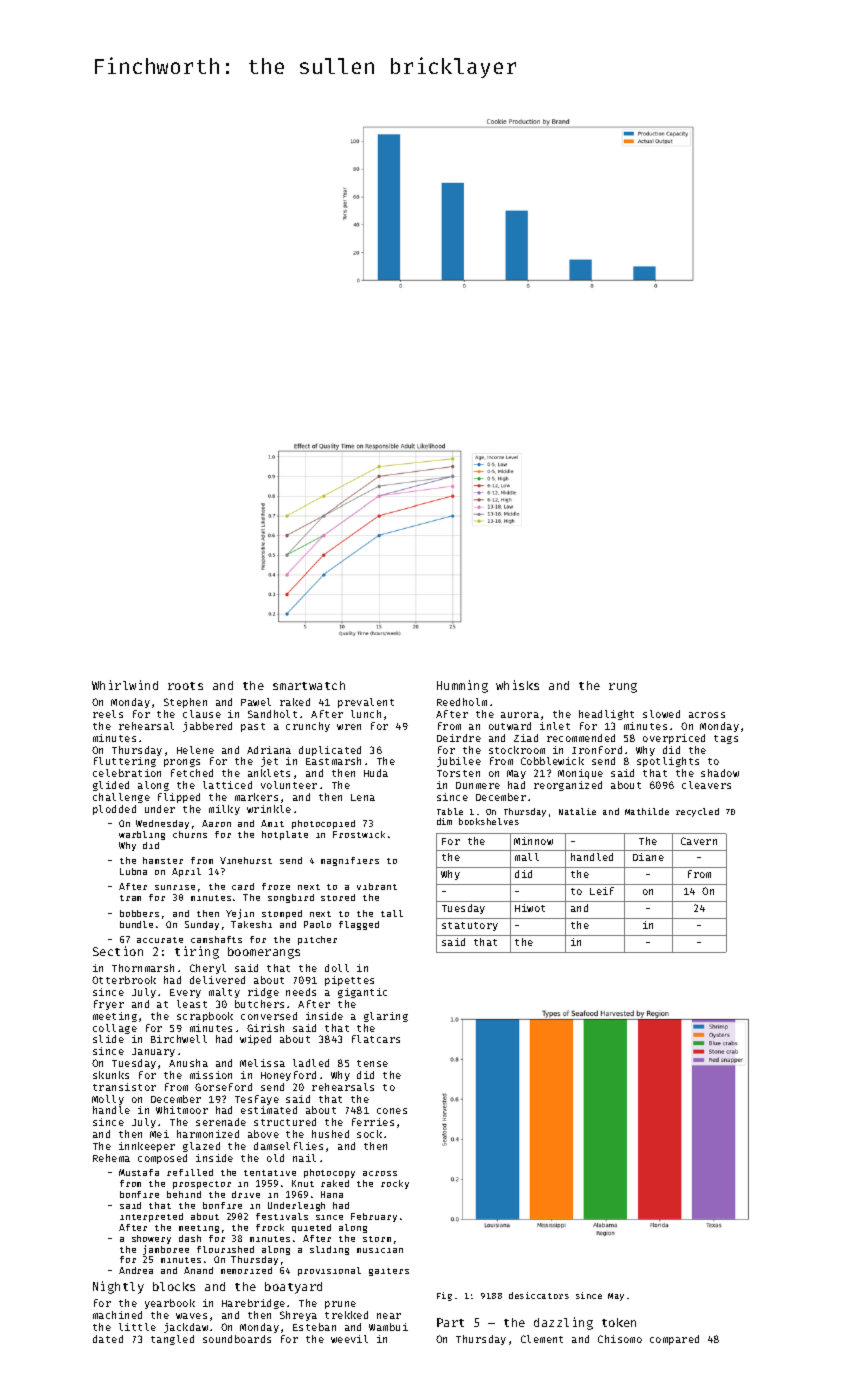 The height and width of the screenshot is (1400, 849). What do you see at coordinates (237, 1339) in the screenshot?
I see `soundboards` at bounding box center [237, 1339].
